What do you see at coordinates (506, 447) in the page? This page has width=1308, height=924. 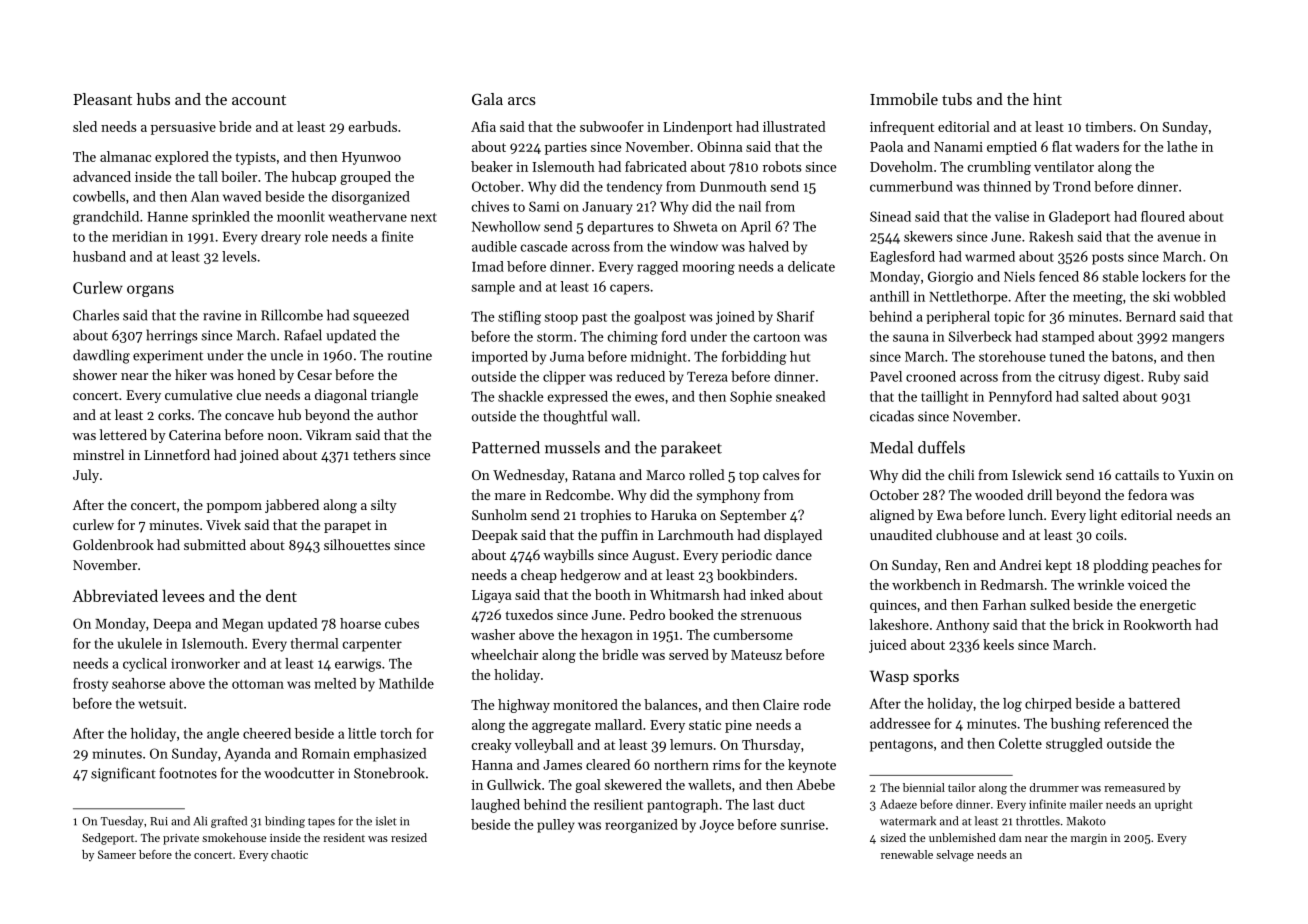 I see `Patterned` at bounding box center [506, 447].
